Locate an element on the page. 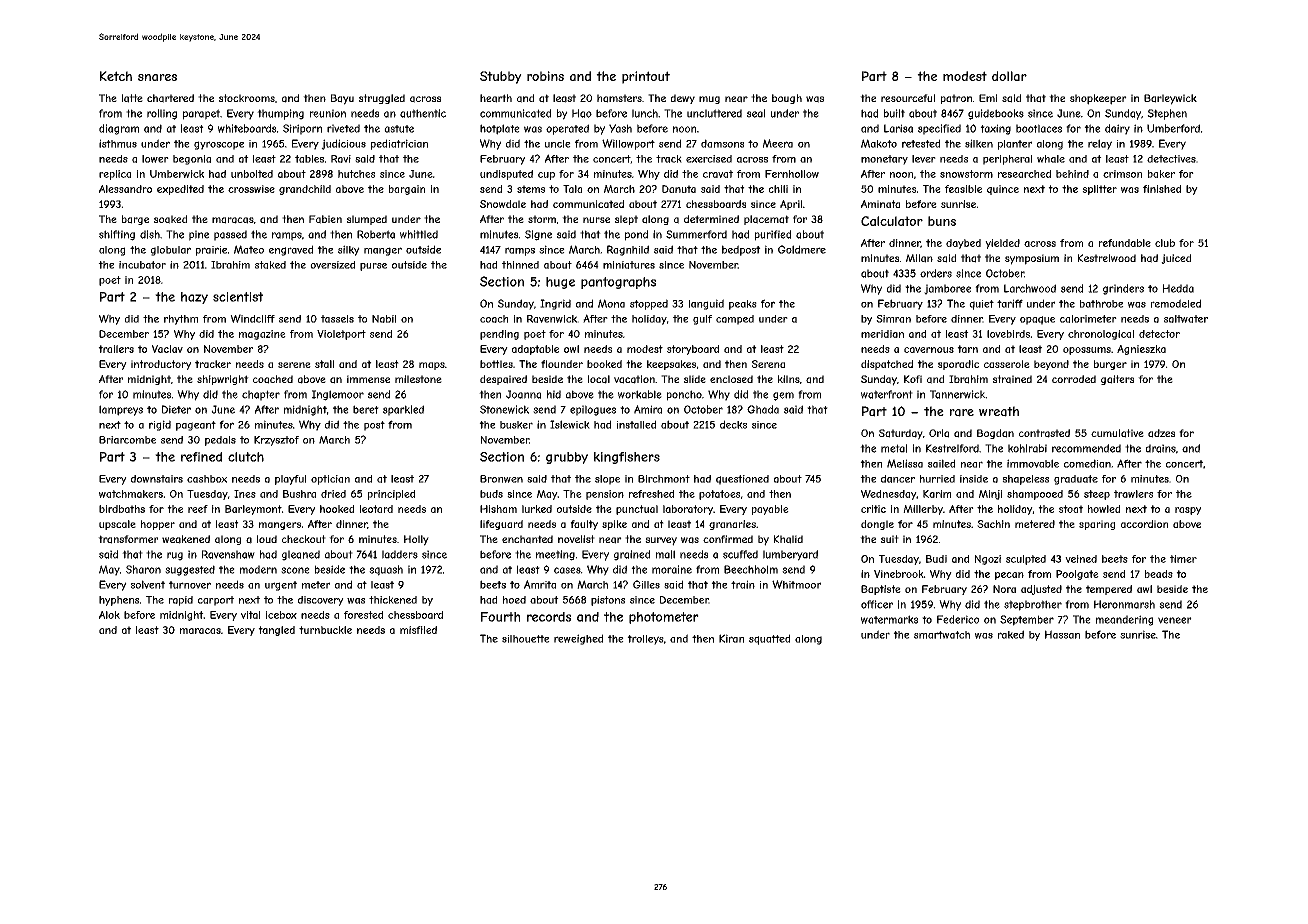 The width and height of the page is (1308, 924). silhouette is located at coordinates (526, 639).
